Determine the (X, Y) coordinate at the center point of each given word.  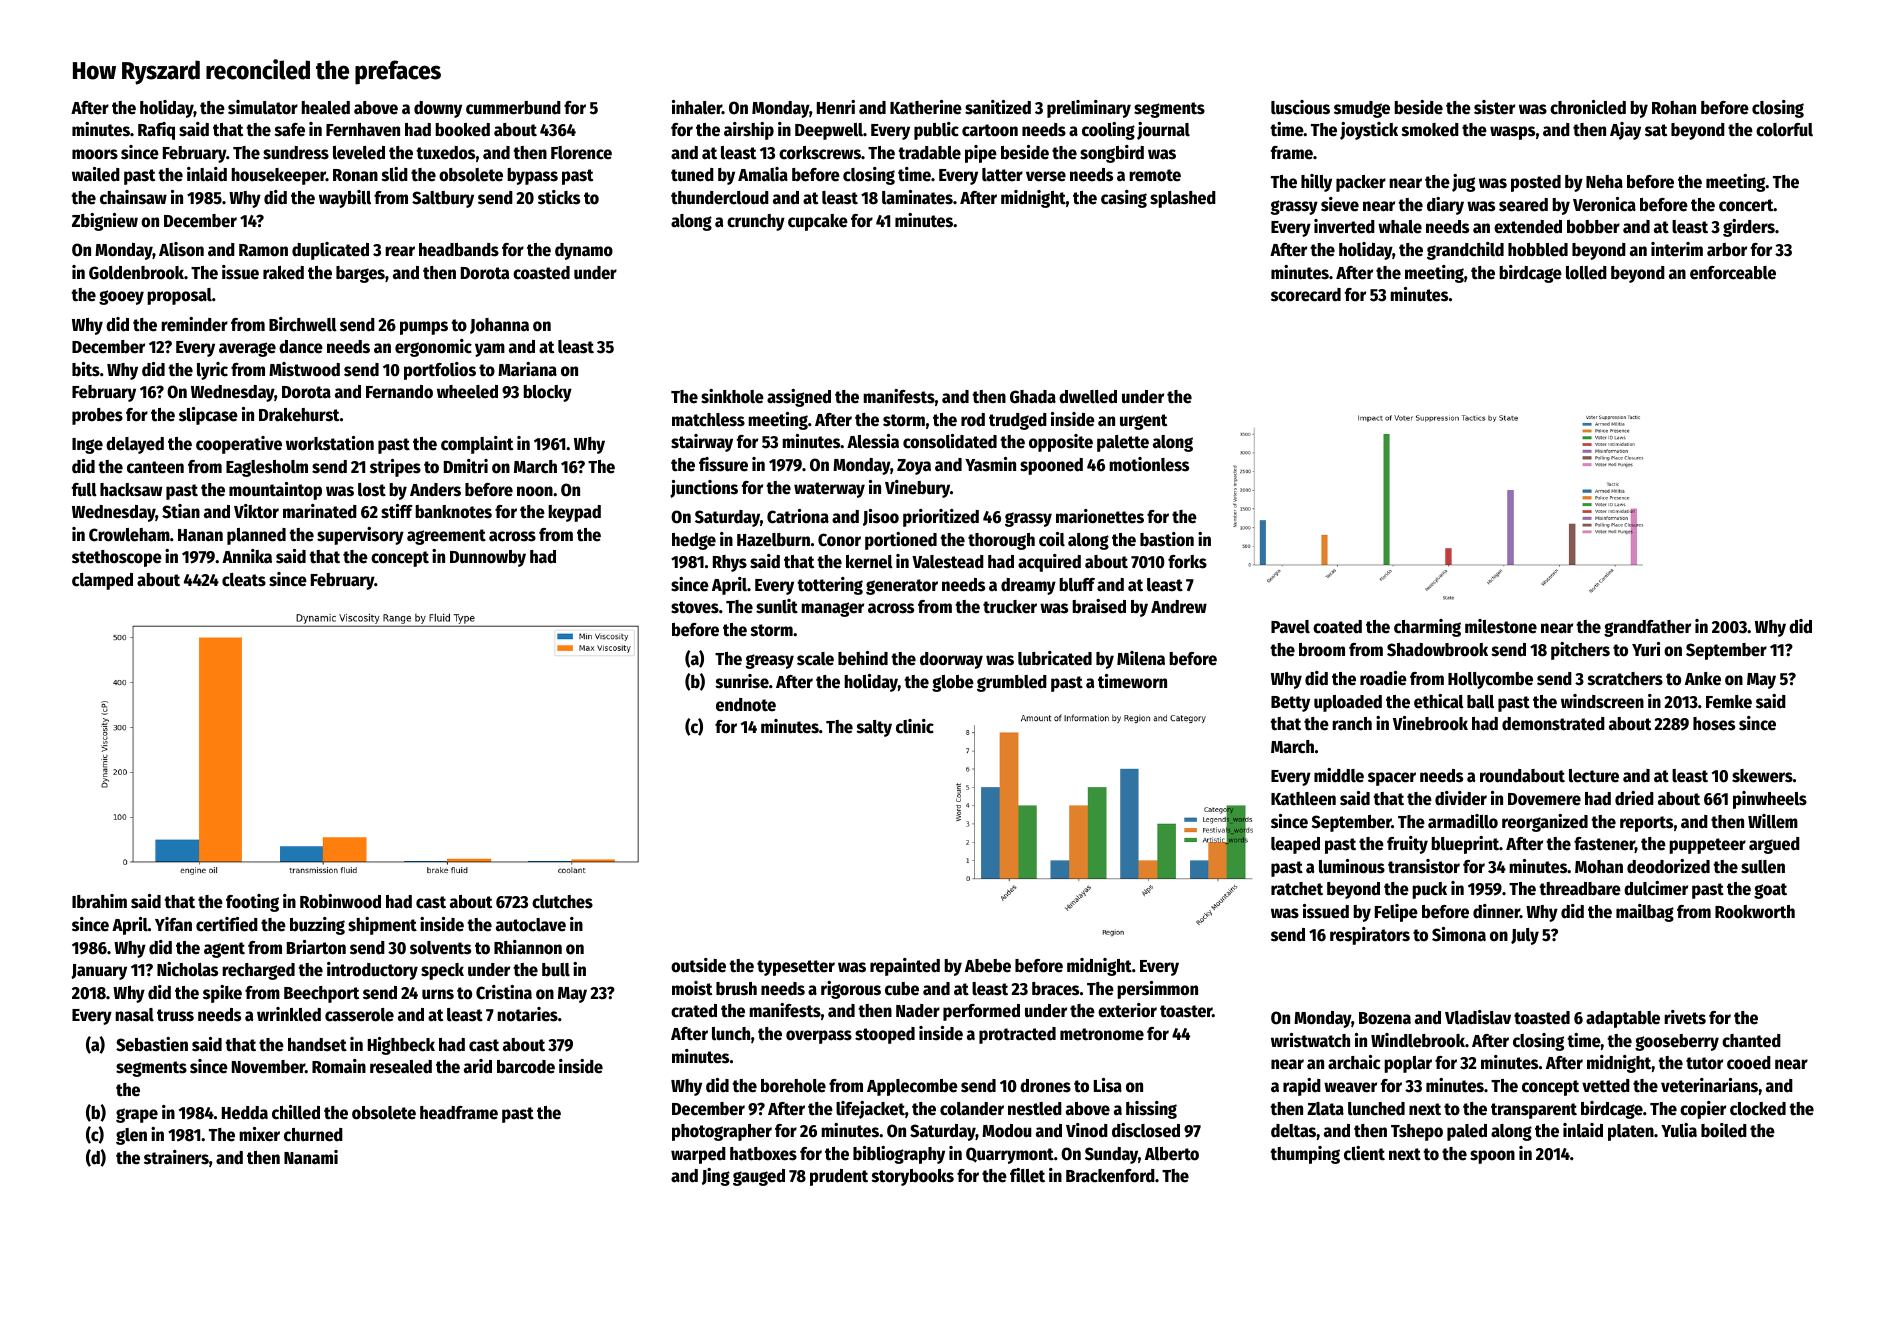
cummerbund (513, 108)
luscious (1300, 107)
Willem (1773, 821)
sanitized (998, 107)
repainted (905, 967)
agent (224, 950)
